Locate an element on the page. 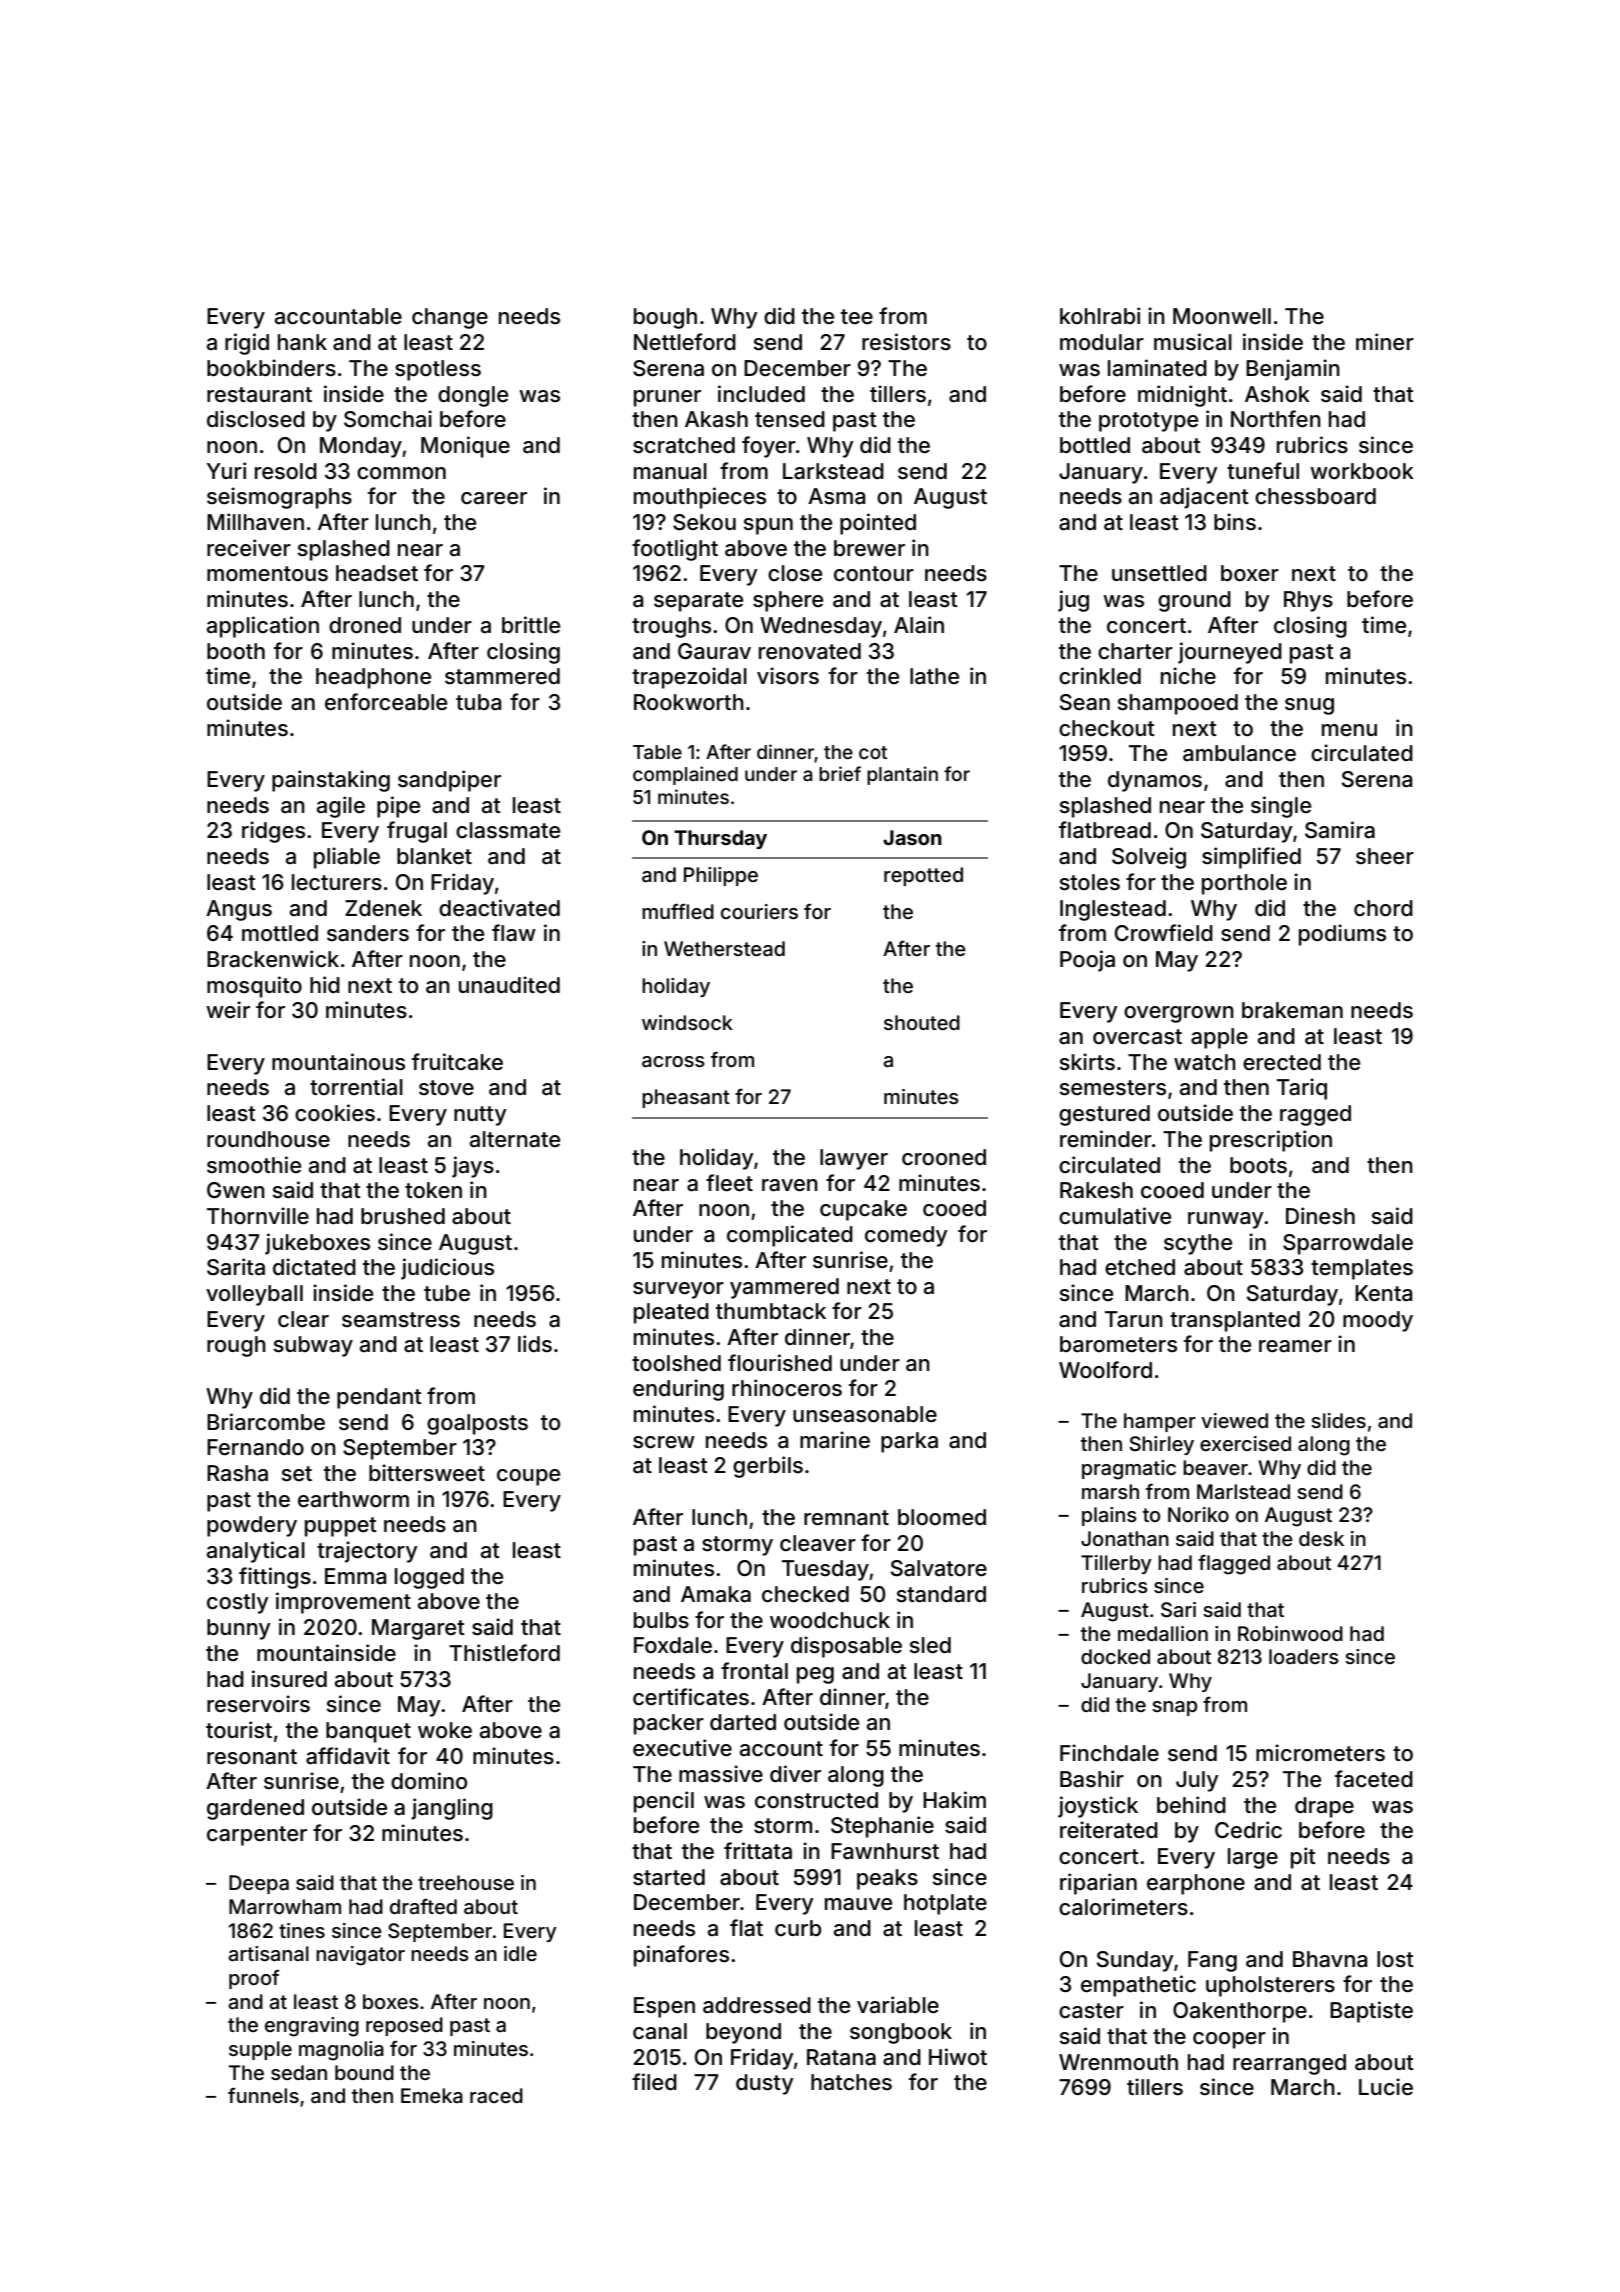 The image size is (1620, 2292). shouted is located at coordinates (922, 1022).
